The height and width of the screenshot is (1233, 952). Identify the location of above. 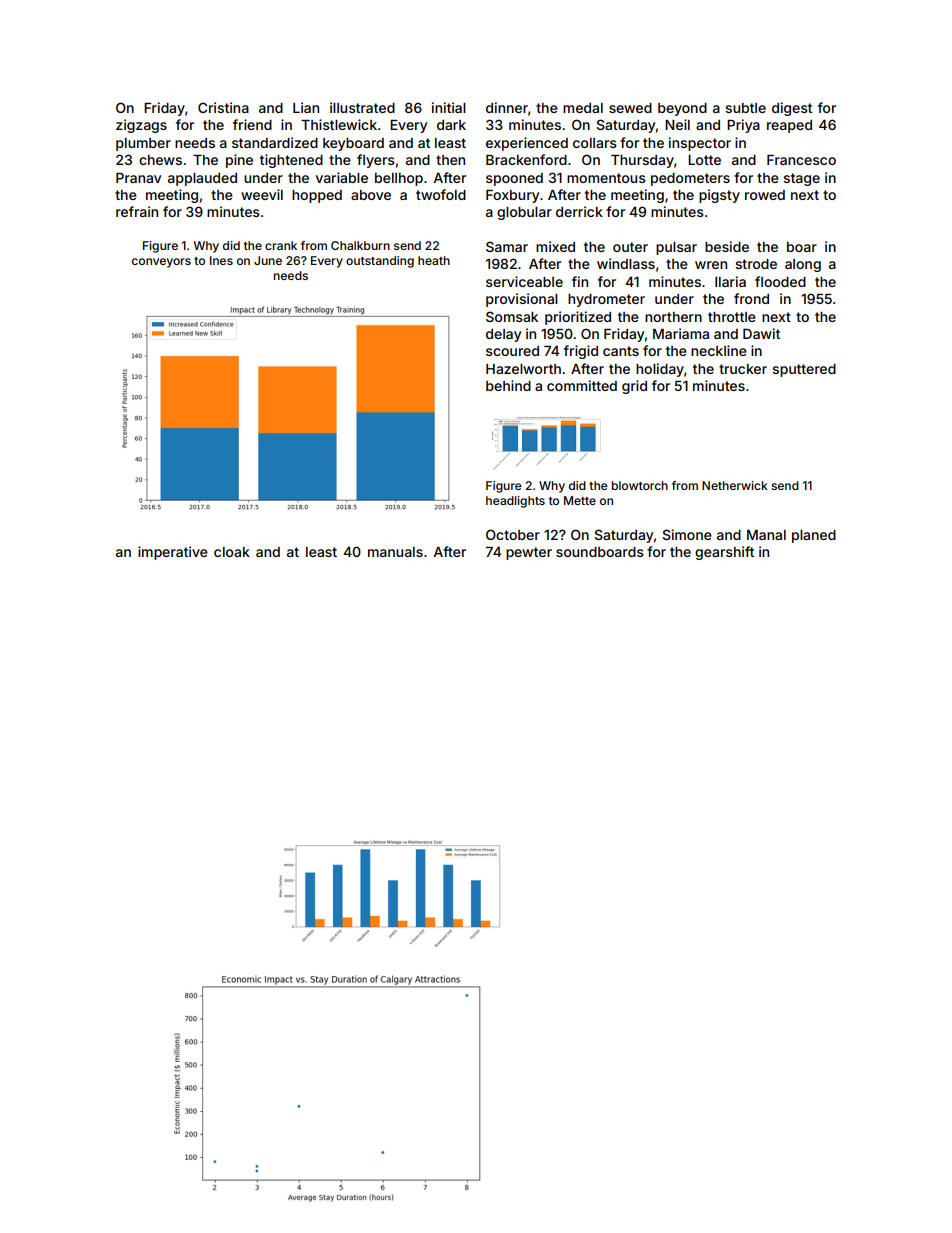
(371, 195).
